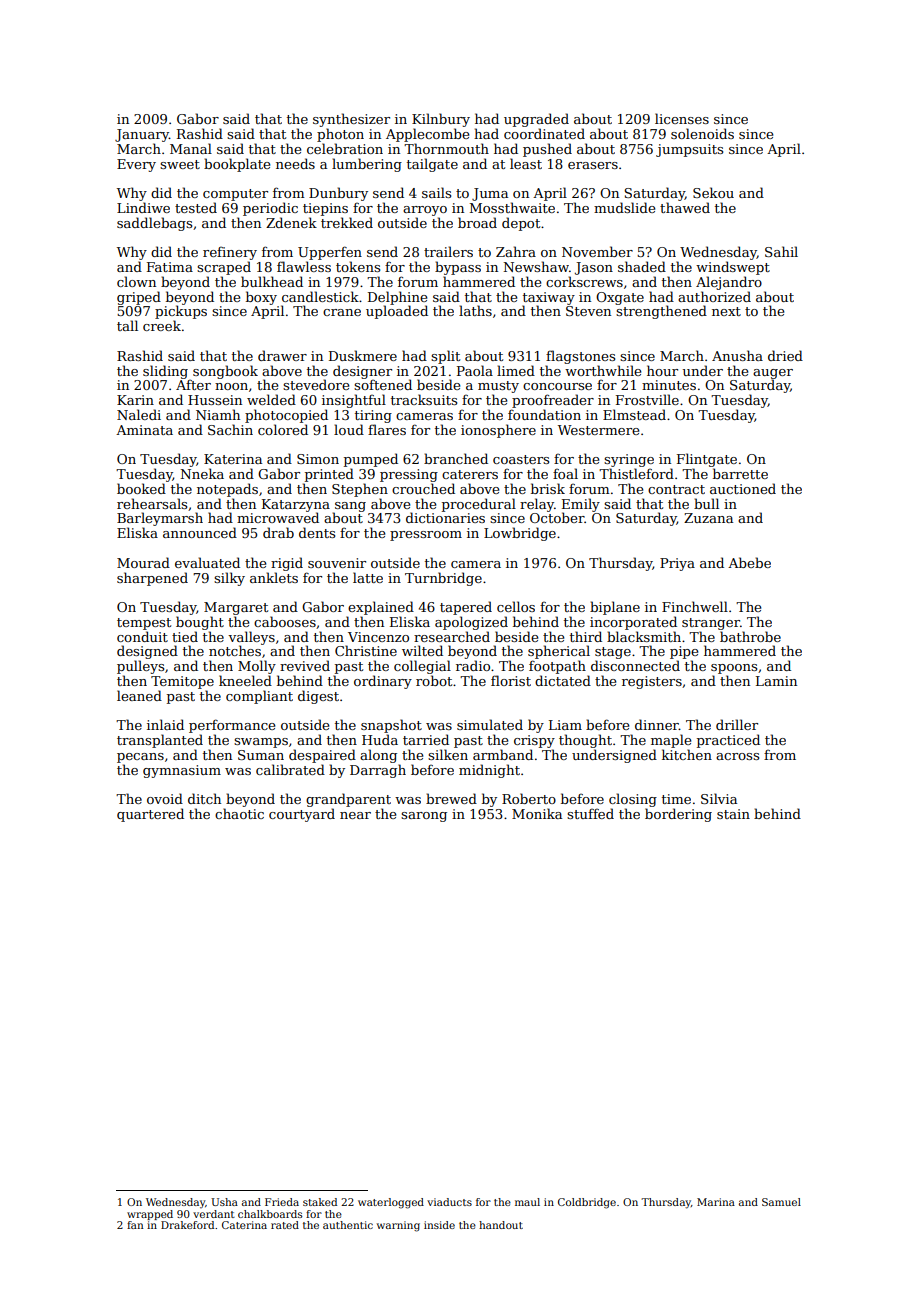 Image resolution: width=924 pixels, height=1314 pixels. What do you see at coordinates (536, 266) in the image?
I see `Newshaw` at bounding box center [536, 266].
